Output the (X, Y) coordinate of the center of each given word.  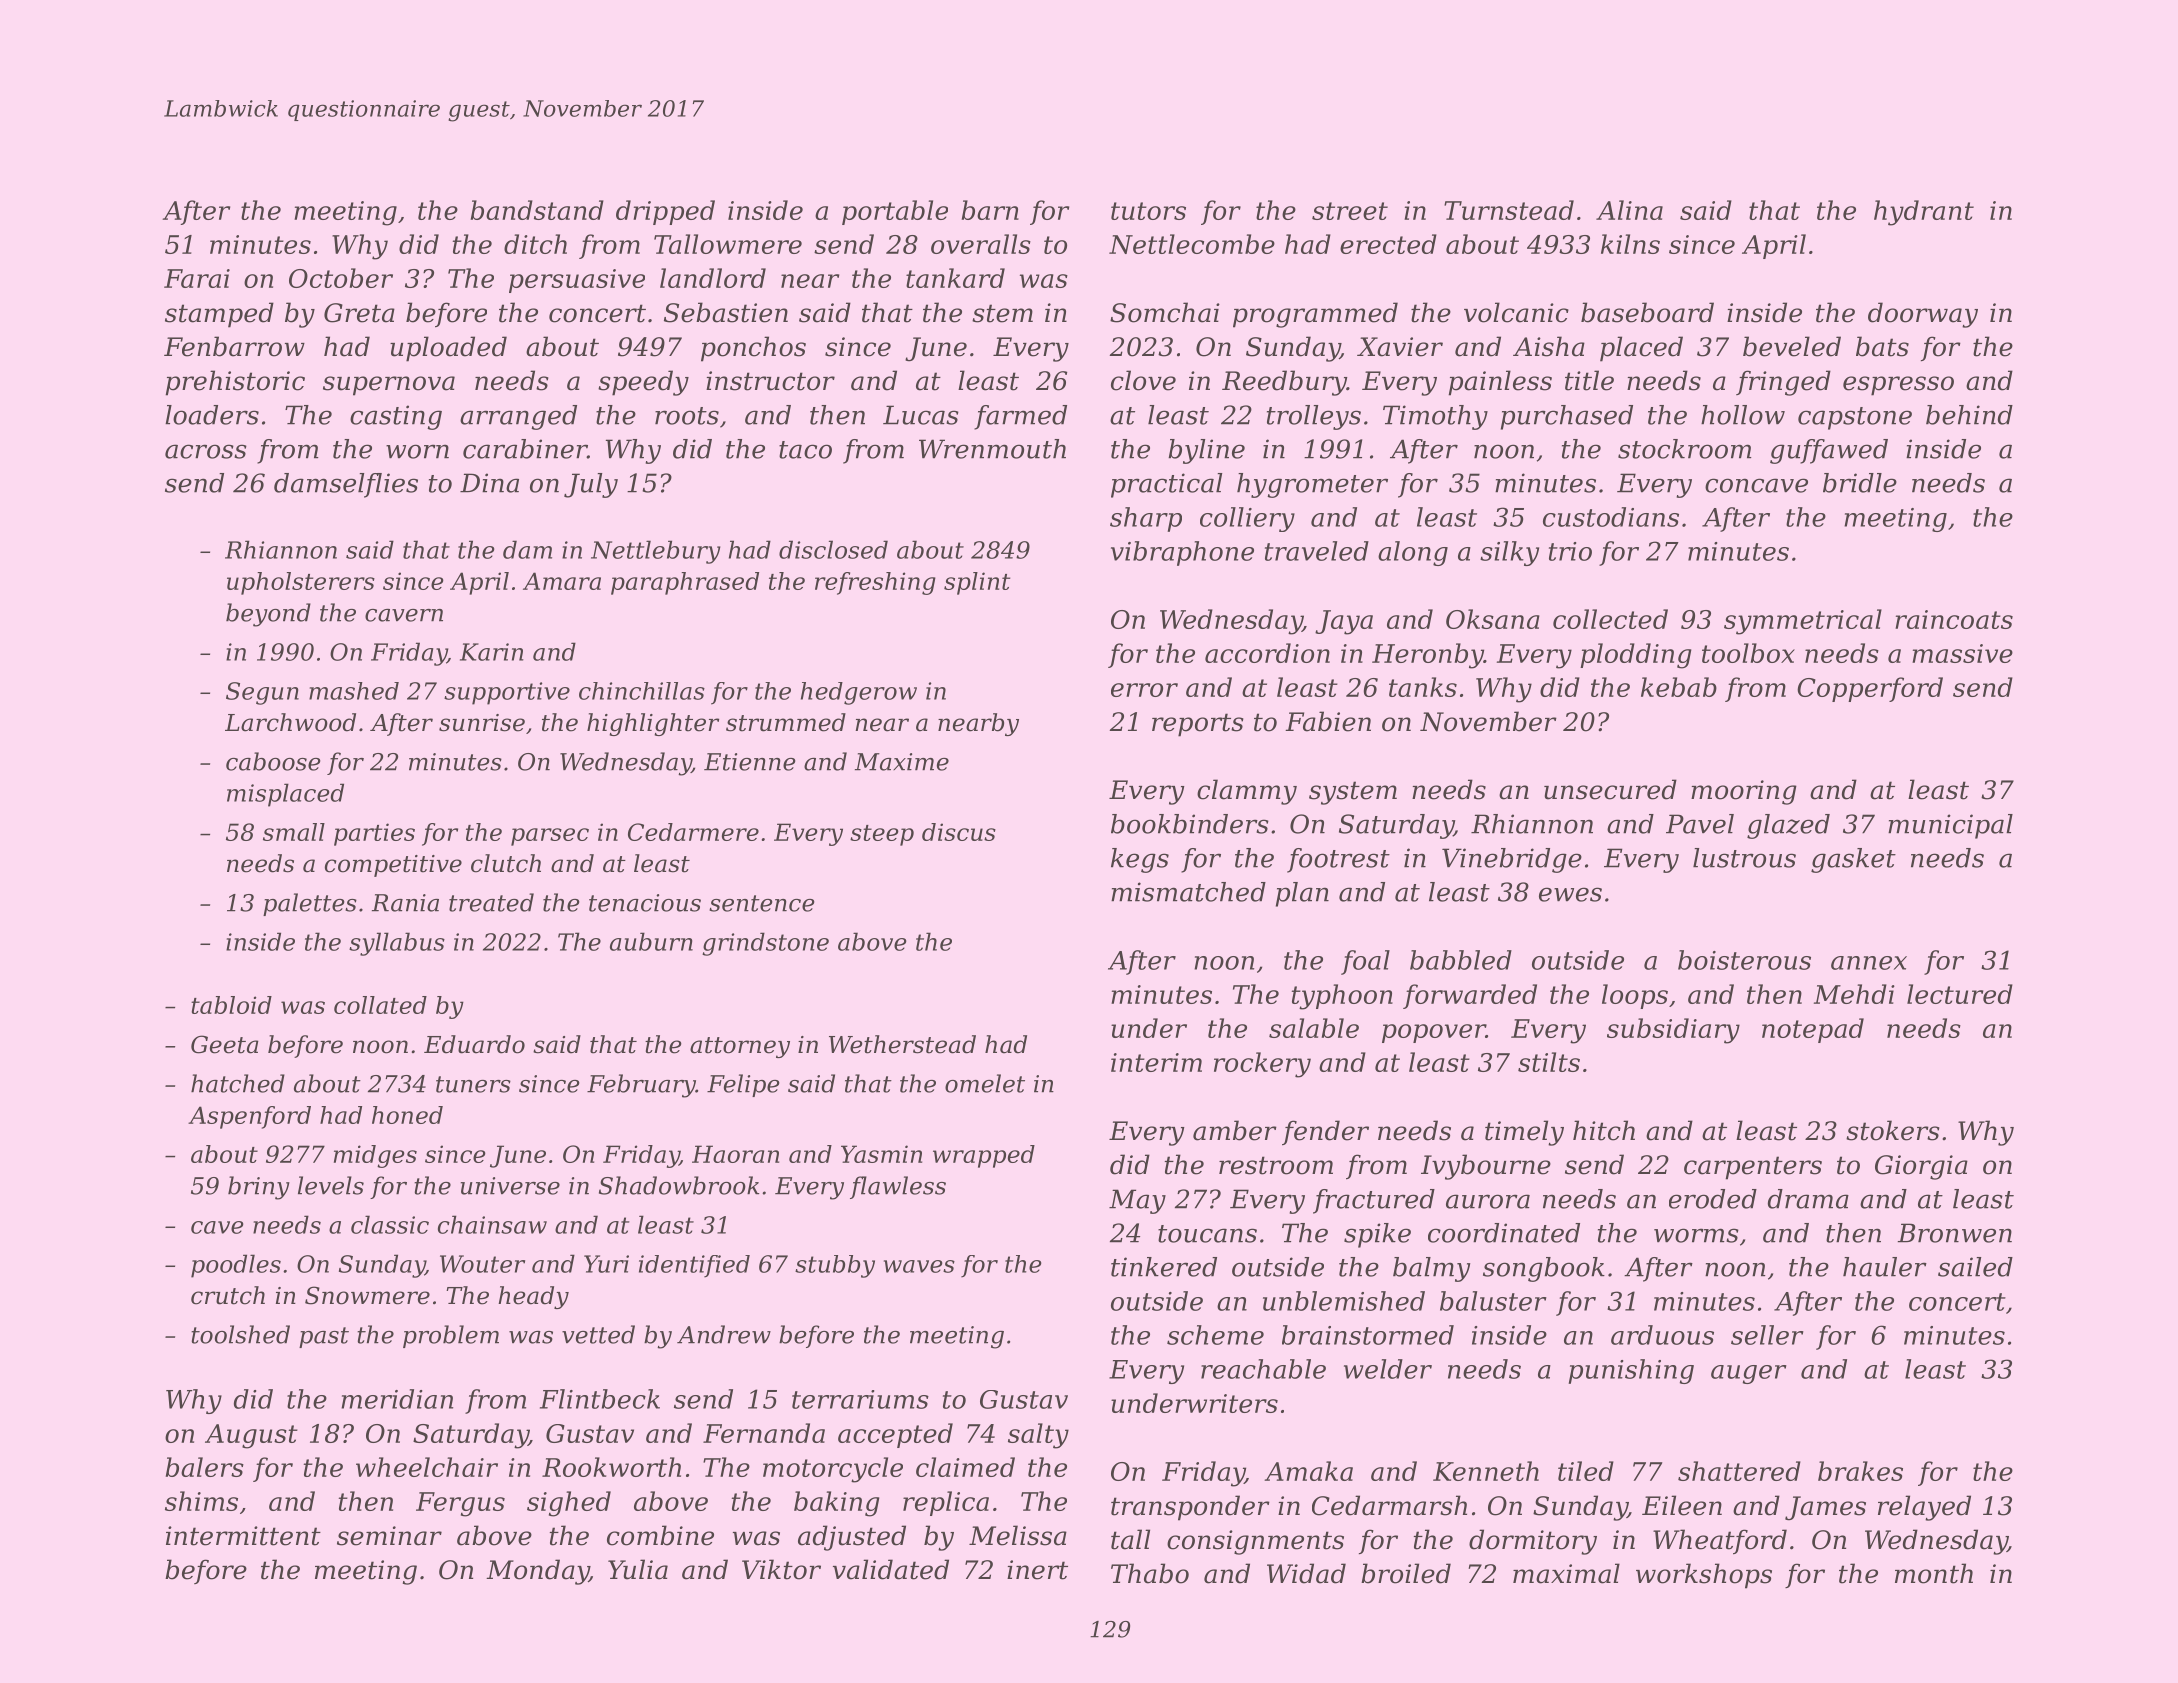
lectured (1960, 994)
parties (374, 834)
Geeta (225, 1044)
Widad (1306, 1573)
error (1144, 690)
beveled (1792, 346)
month (1934, 1573)
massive (1962, 653)
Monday (537, 1572)
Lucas (921, 415)
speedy (643, 383)
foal (1365, 962)
